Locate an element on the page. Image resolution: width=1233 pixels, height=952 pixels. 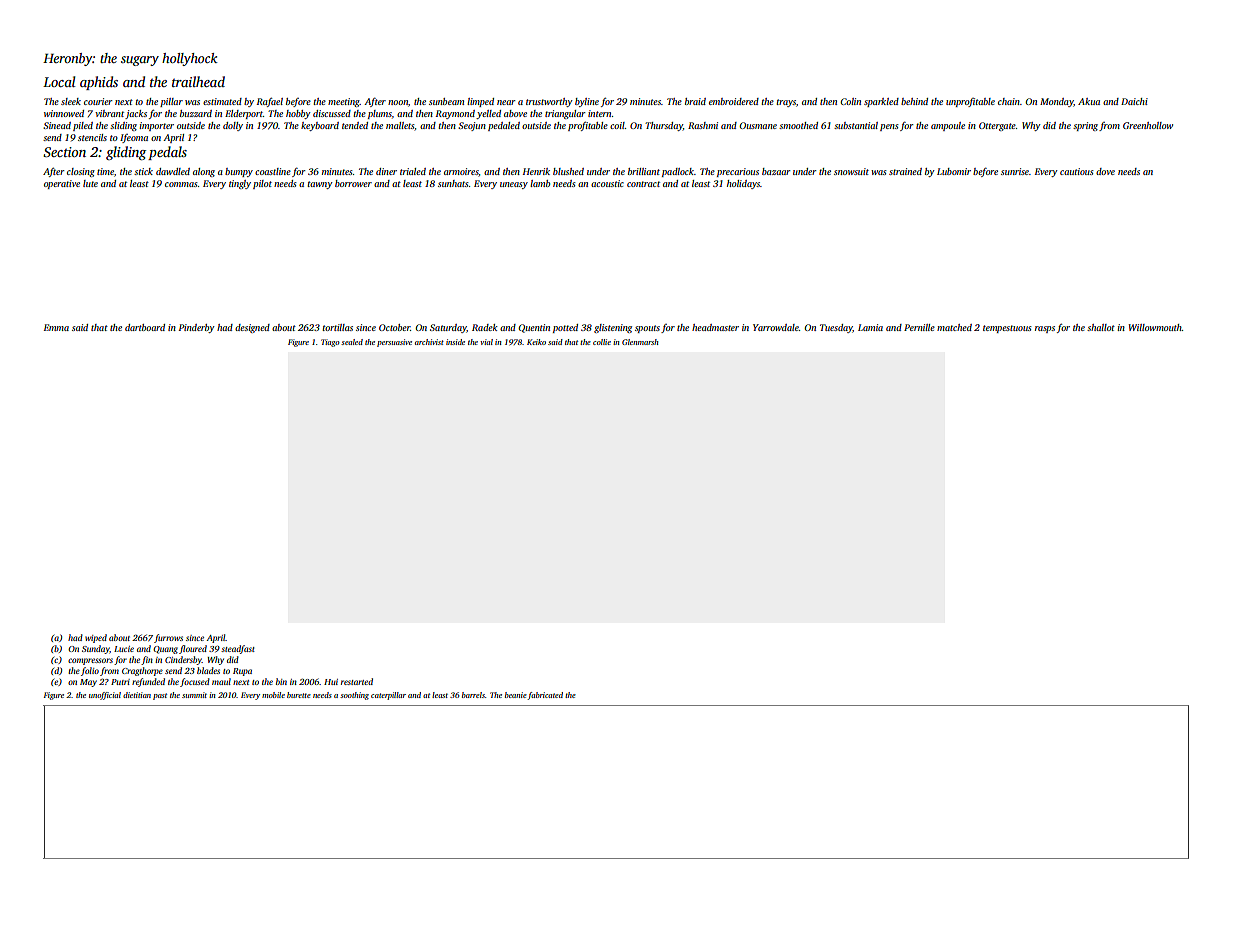
fabricated is located at coordinates (545, 696).
